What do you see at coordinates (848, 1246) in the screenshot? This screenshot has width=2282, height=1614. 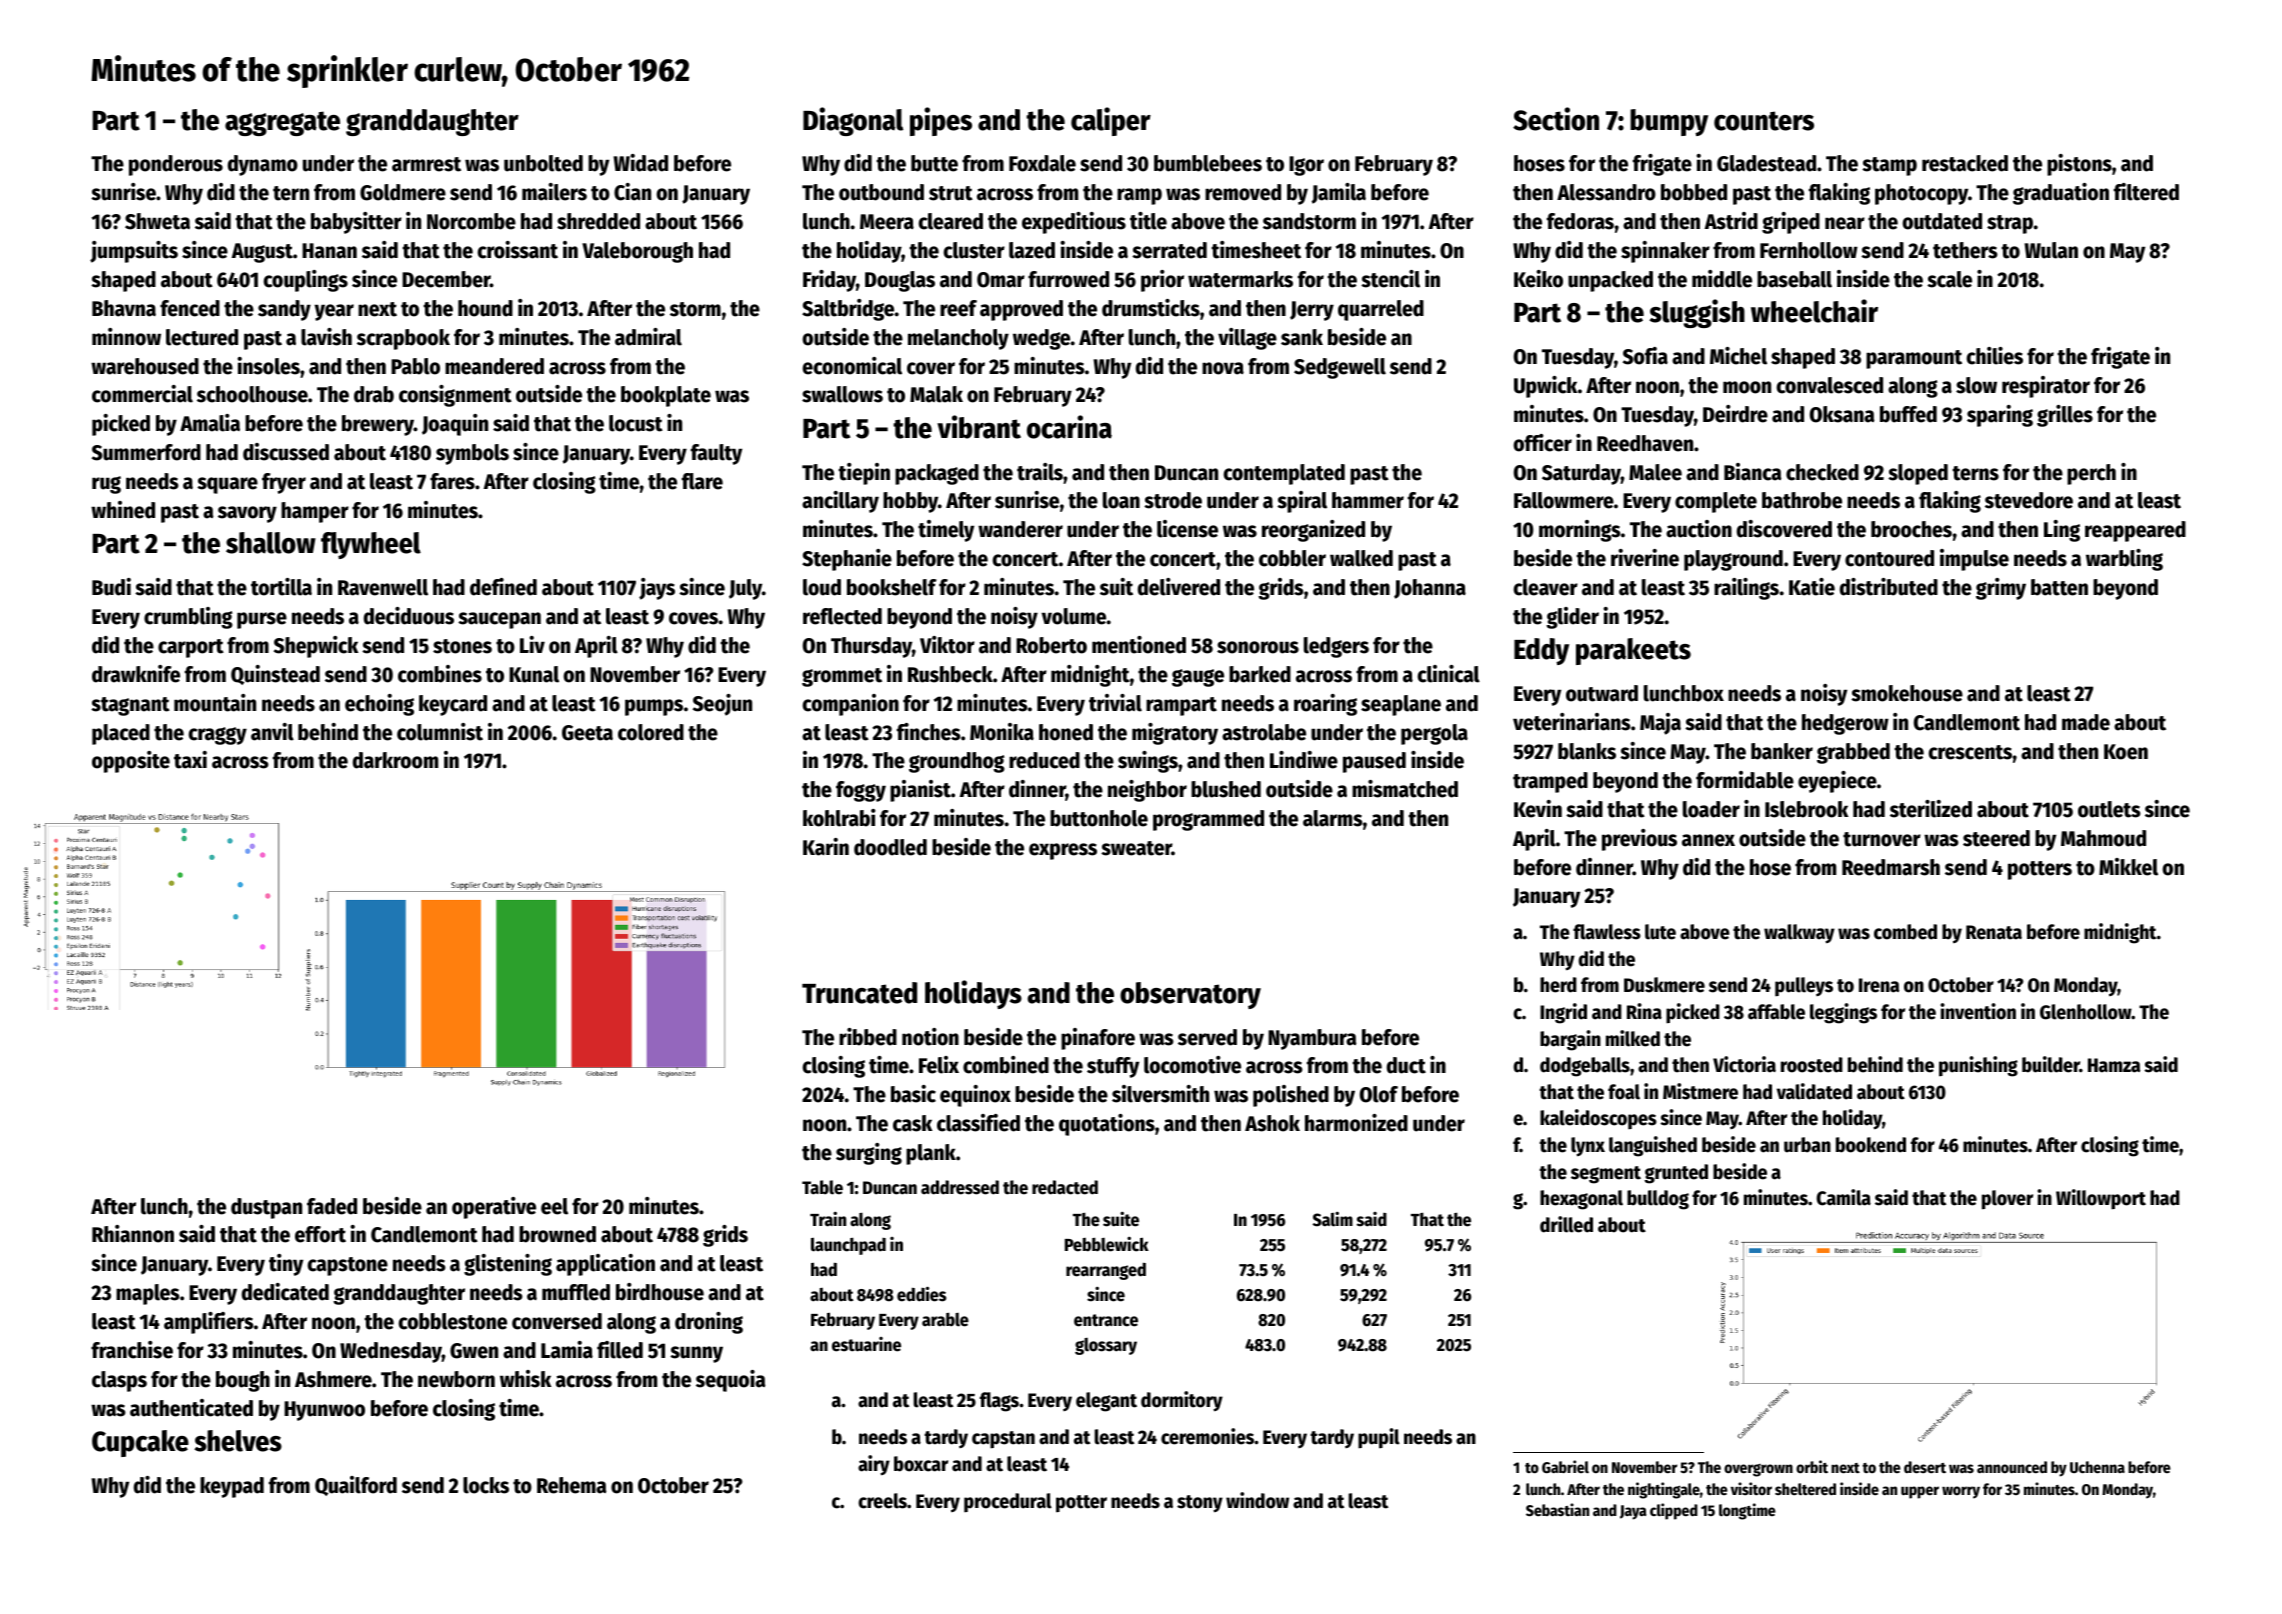 I see `launchpad` at bounding box center [848, 1246].
